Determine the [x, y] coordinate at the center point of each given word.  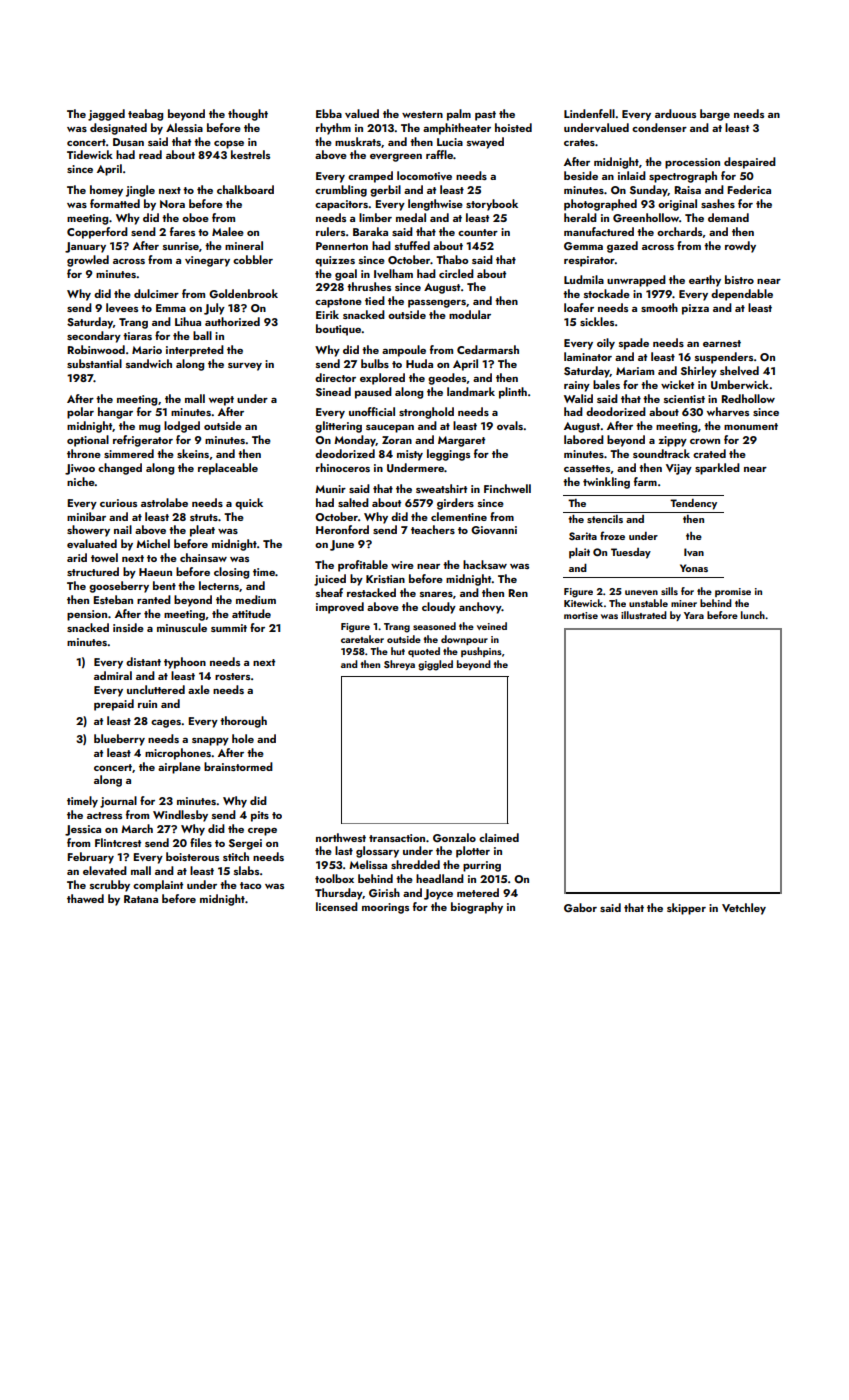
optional [88, 441]
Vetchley [744, 909]
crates [579, 142]
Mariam [635, 371]
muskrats [358, 141]
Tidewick [90, 154]
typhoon [185, 663]
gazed [622, 247]
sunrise [181, 246]
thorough [243, 722]
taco [251, 885]
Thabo [452, 259]
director [335, 377]
